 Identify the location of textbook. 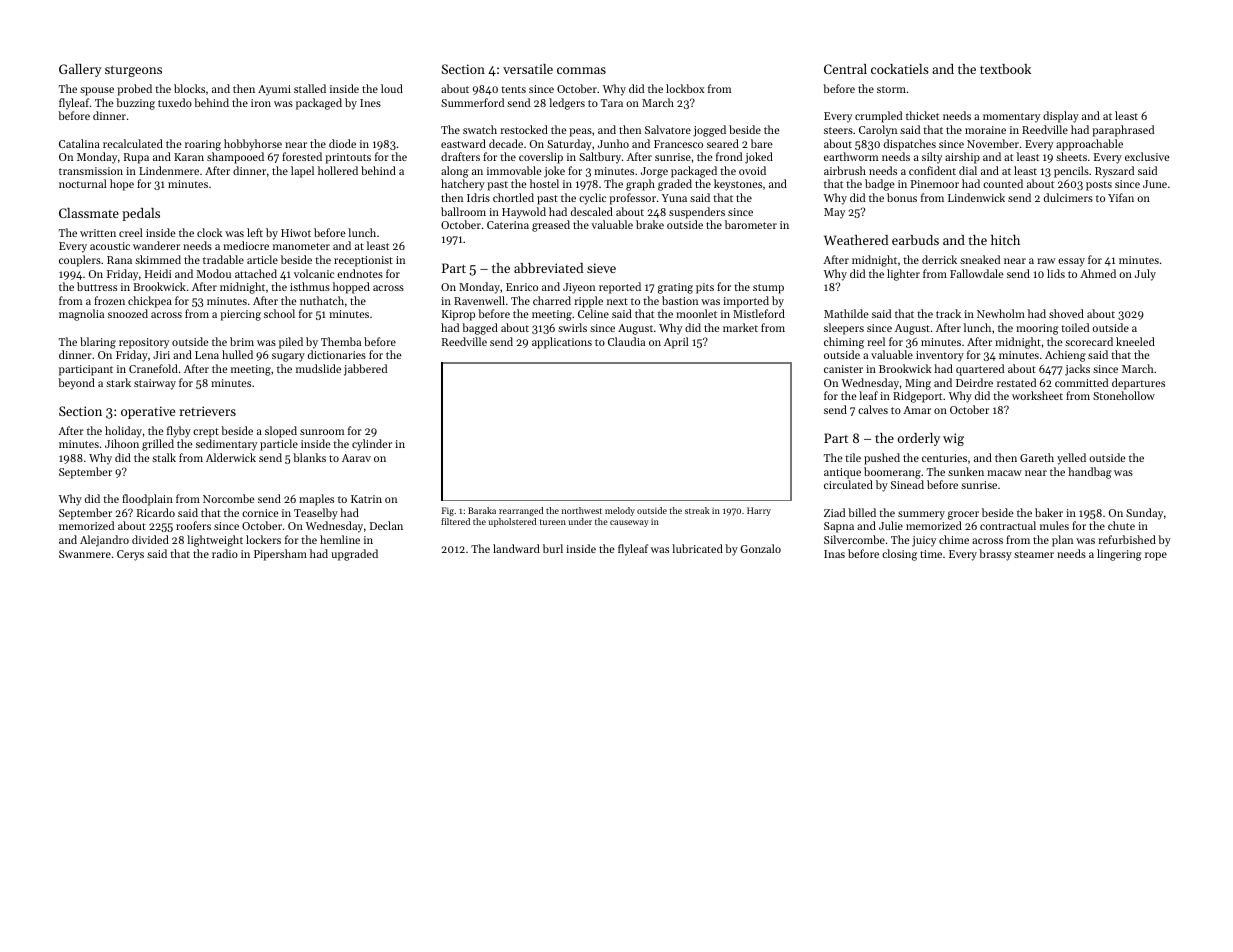
(1005, 69).
